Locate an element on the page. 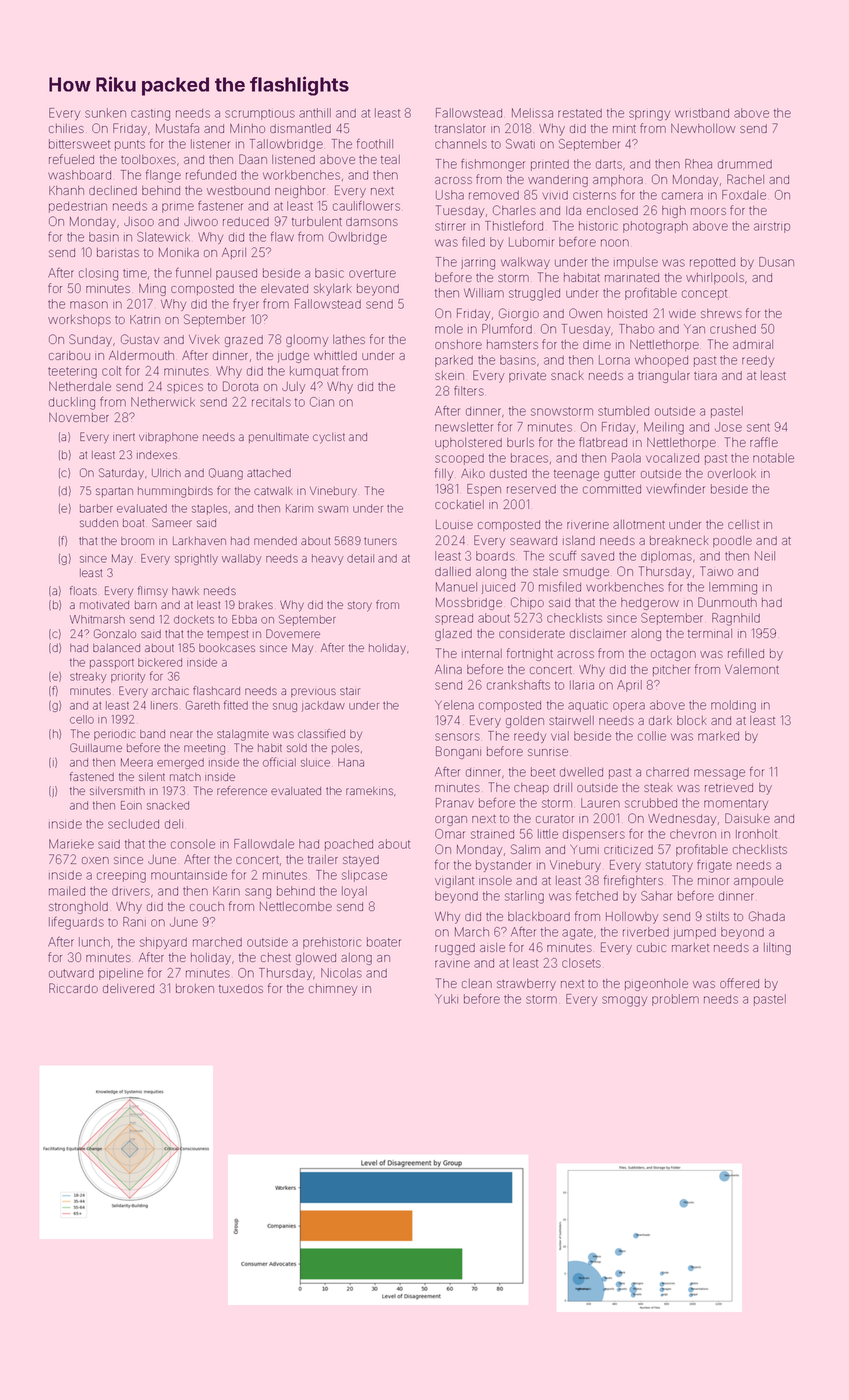 This document has width=849, height=1400. Alina is located at coordinates (448, 669).
